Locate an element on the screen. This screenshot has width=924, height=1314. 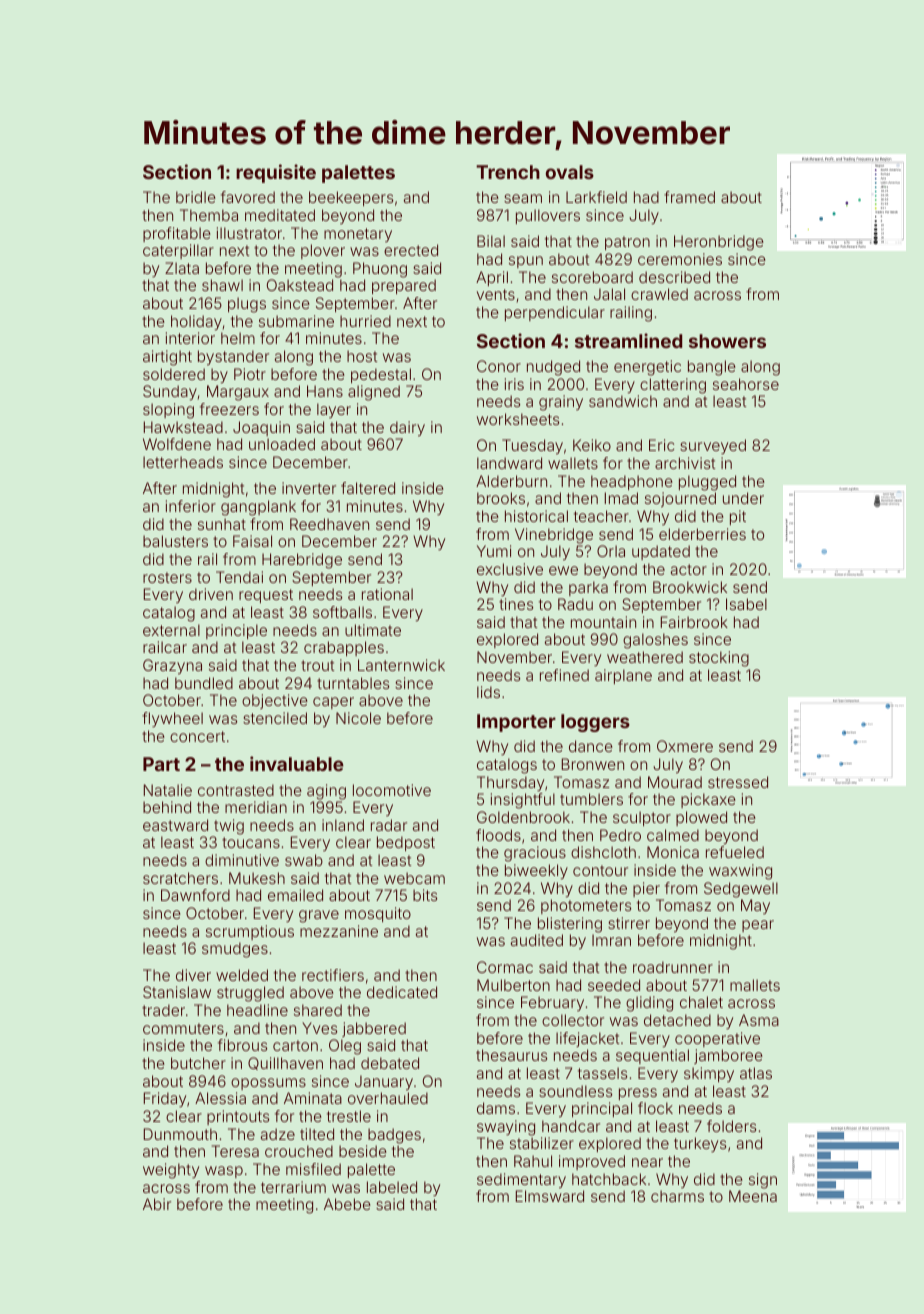
beside is located at coordinates (363, 1151).
